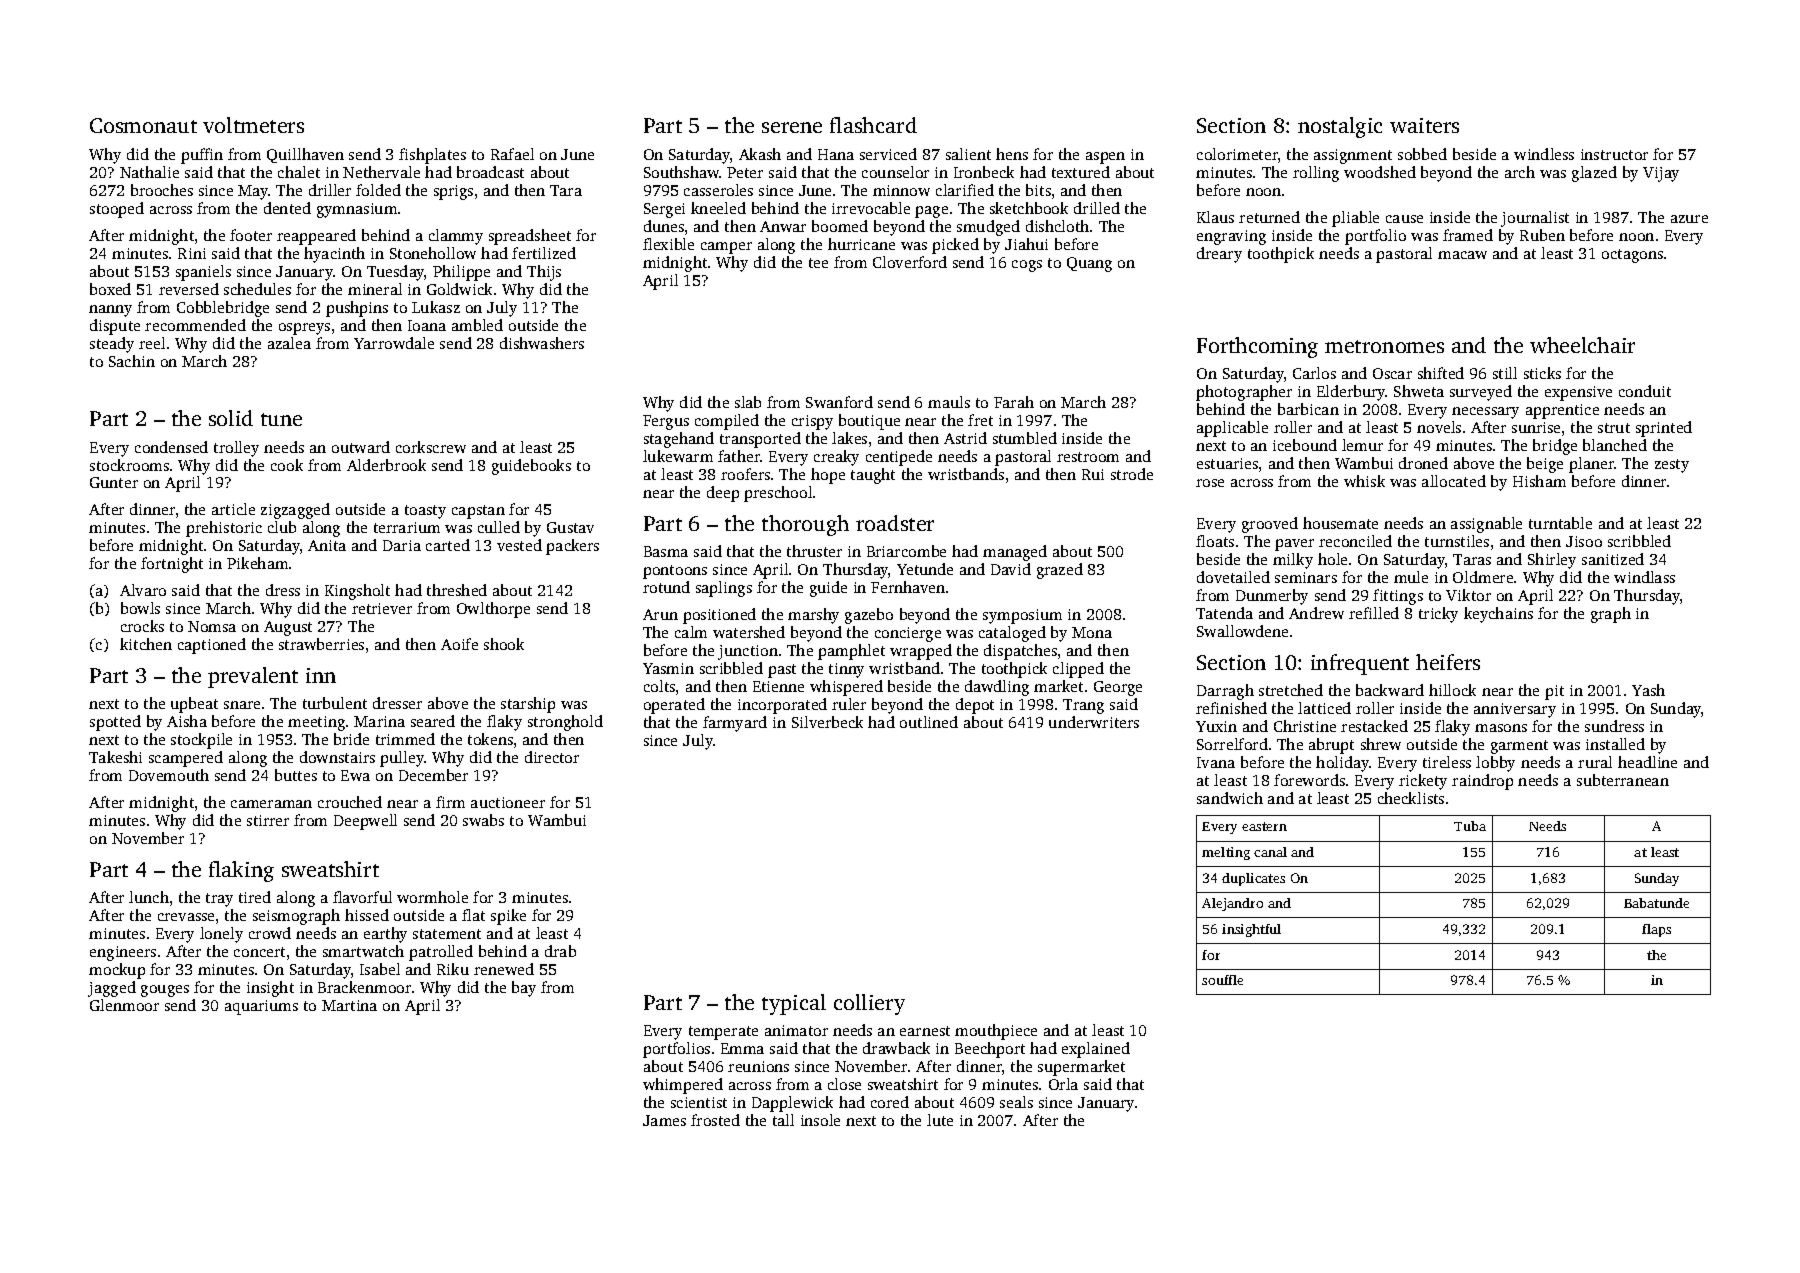  I want to click on Glenmoor, so click(124, 1005).
